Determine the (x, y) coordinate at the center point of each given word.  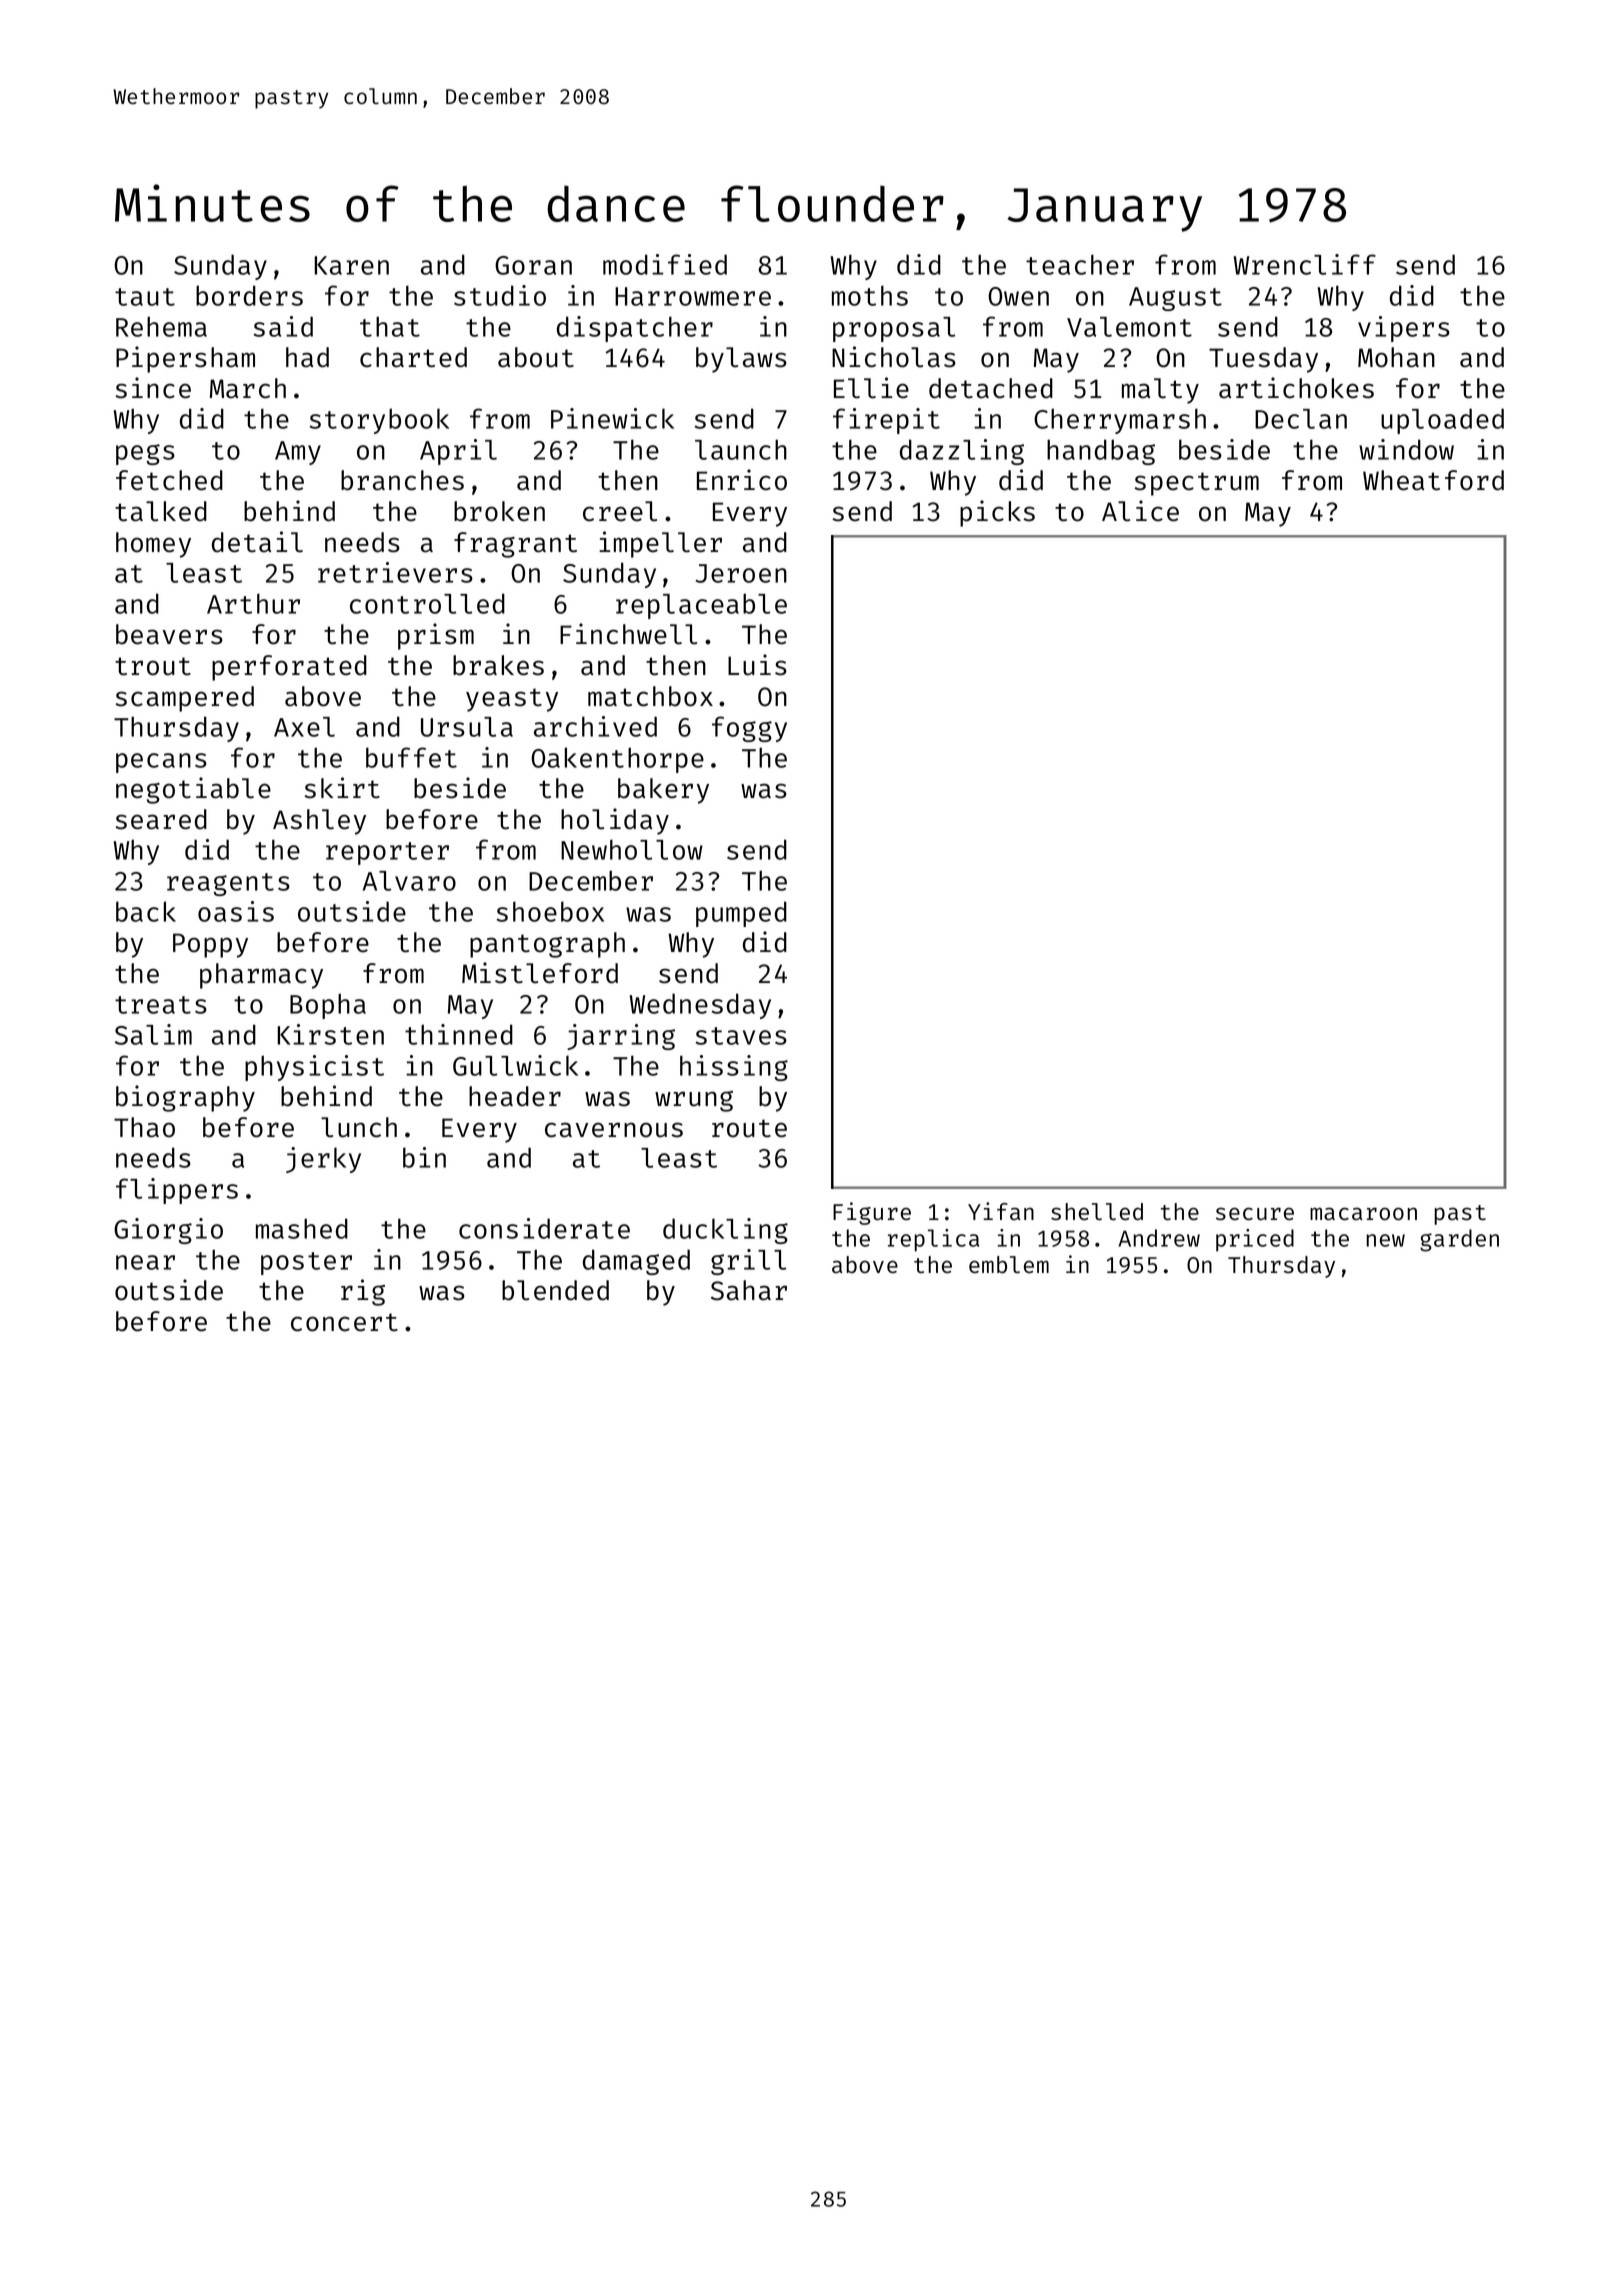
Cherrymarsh (1120, 421)
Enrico (742, 480)
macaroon (1363, 1214)
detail (257, 542)
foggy (749, 729)
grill (748, 1262)
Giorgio (168, 1231)
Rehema (161, 326)
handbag (1101, 452)
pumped (741, 914)
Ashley (319, 822)
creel (620, 511)
